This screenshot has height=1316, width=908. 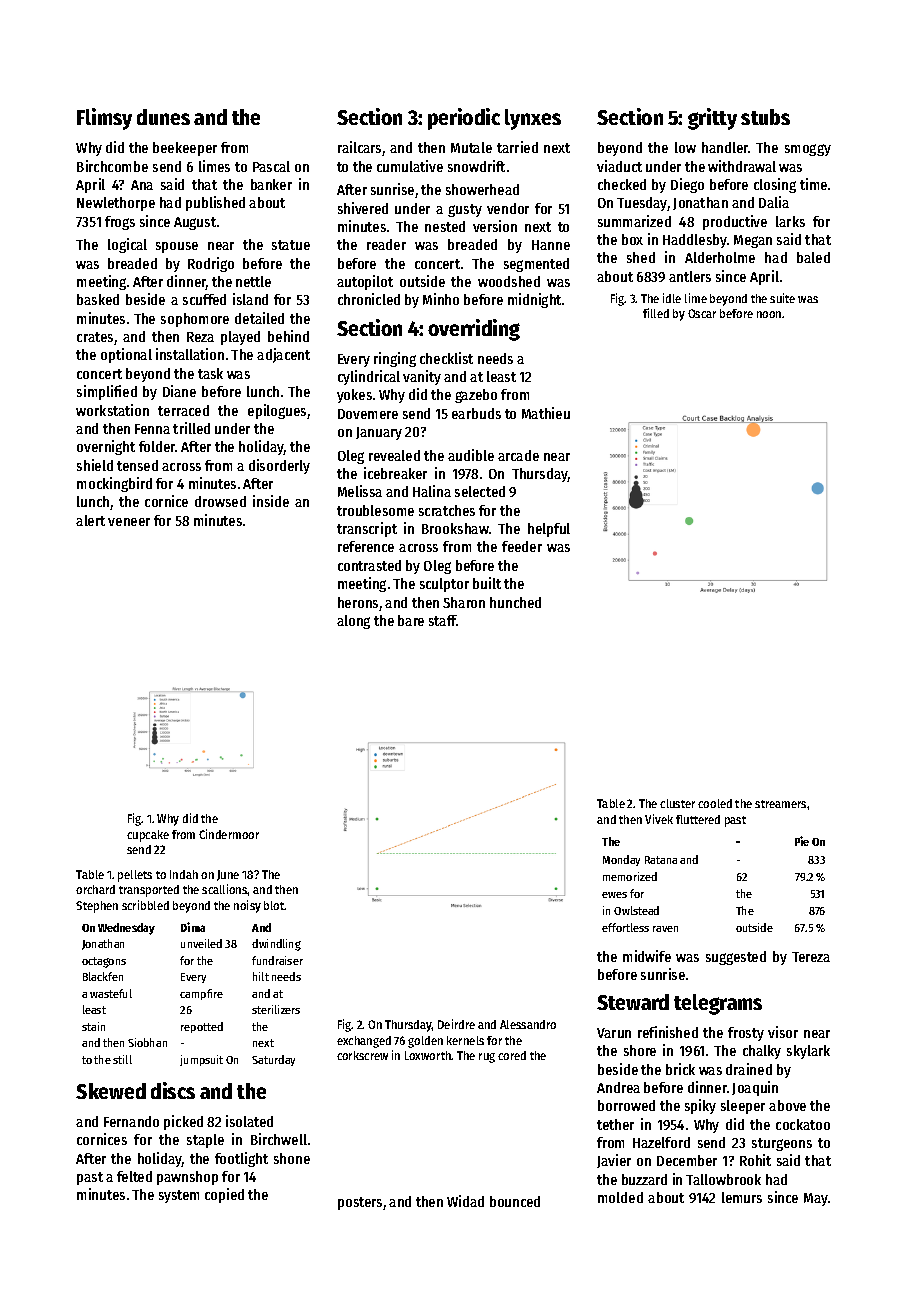 I want to click on felted, so click(x=134, y=1176).
